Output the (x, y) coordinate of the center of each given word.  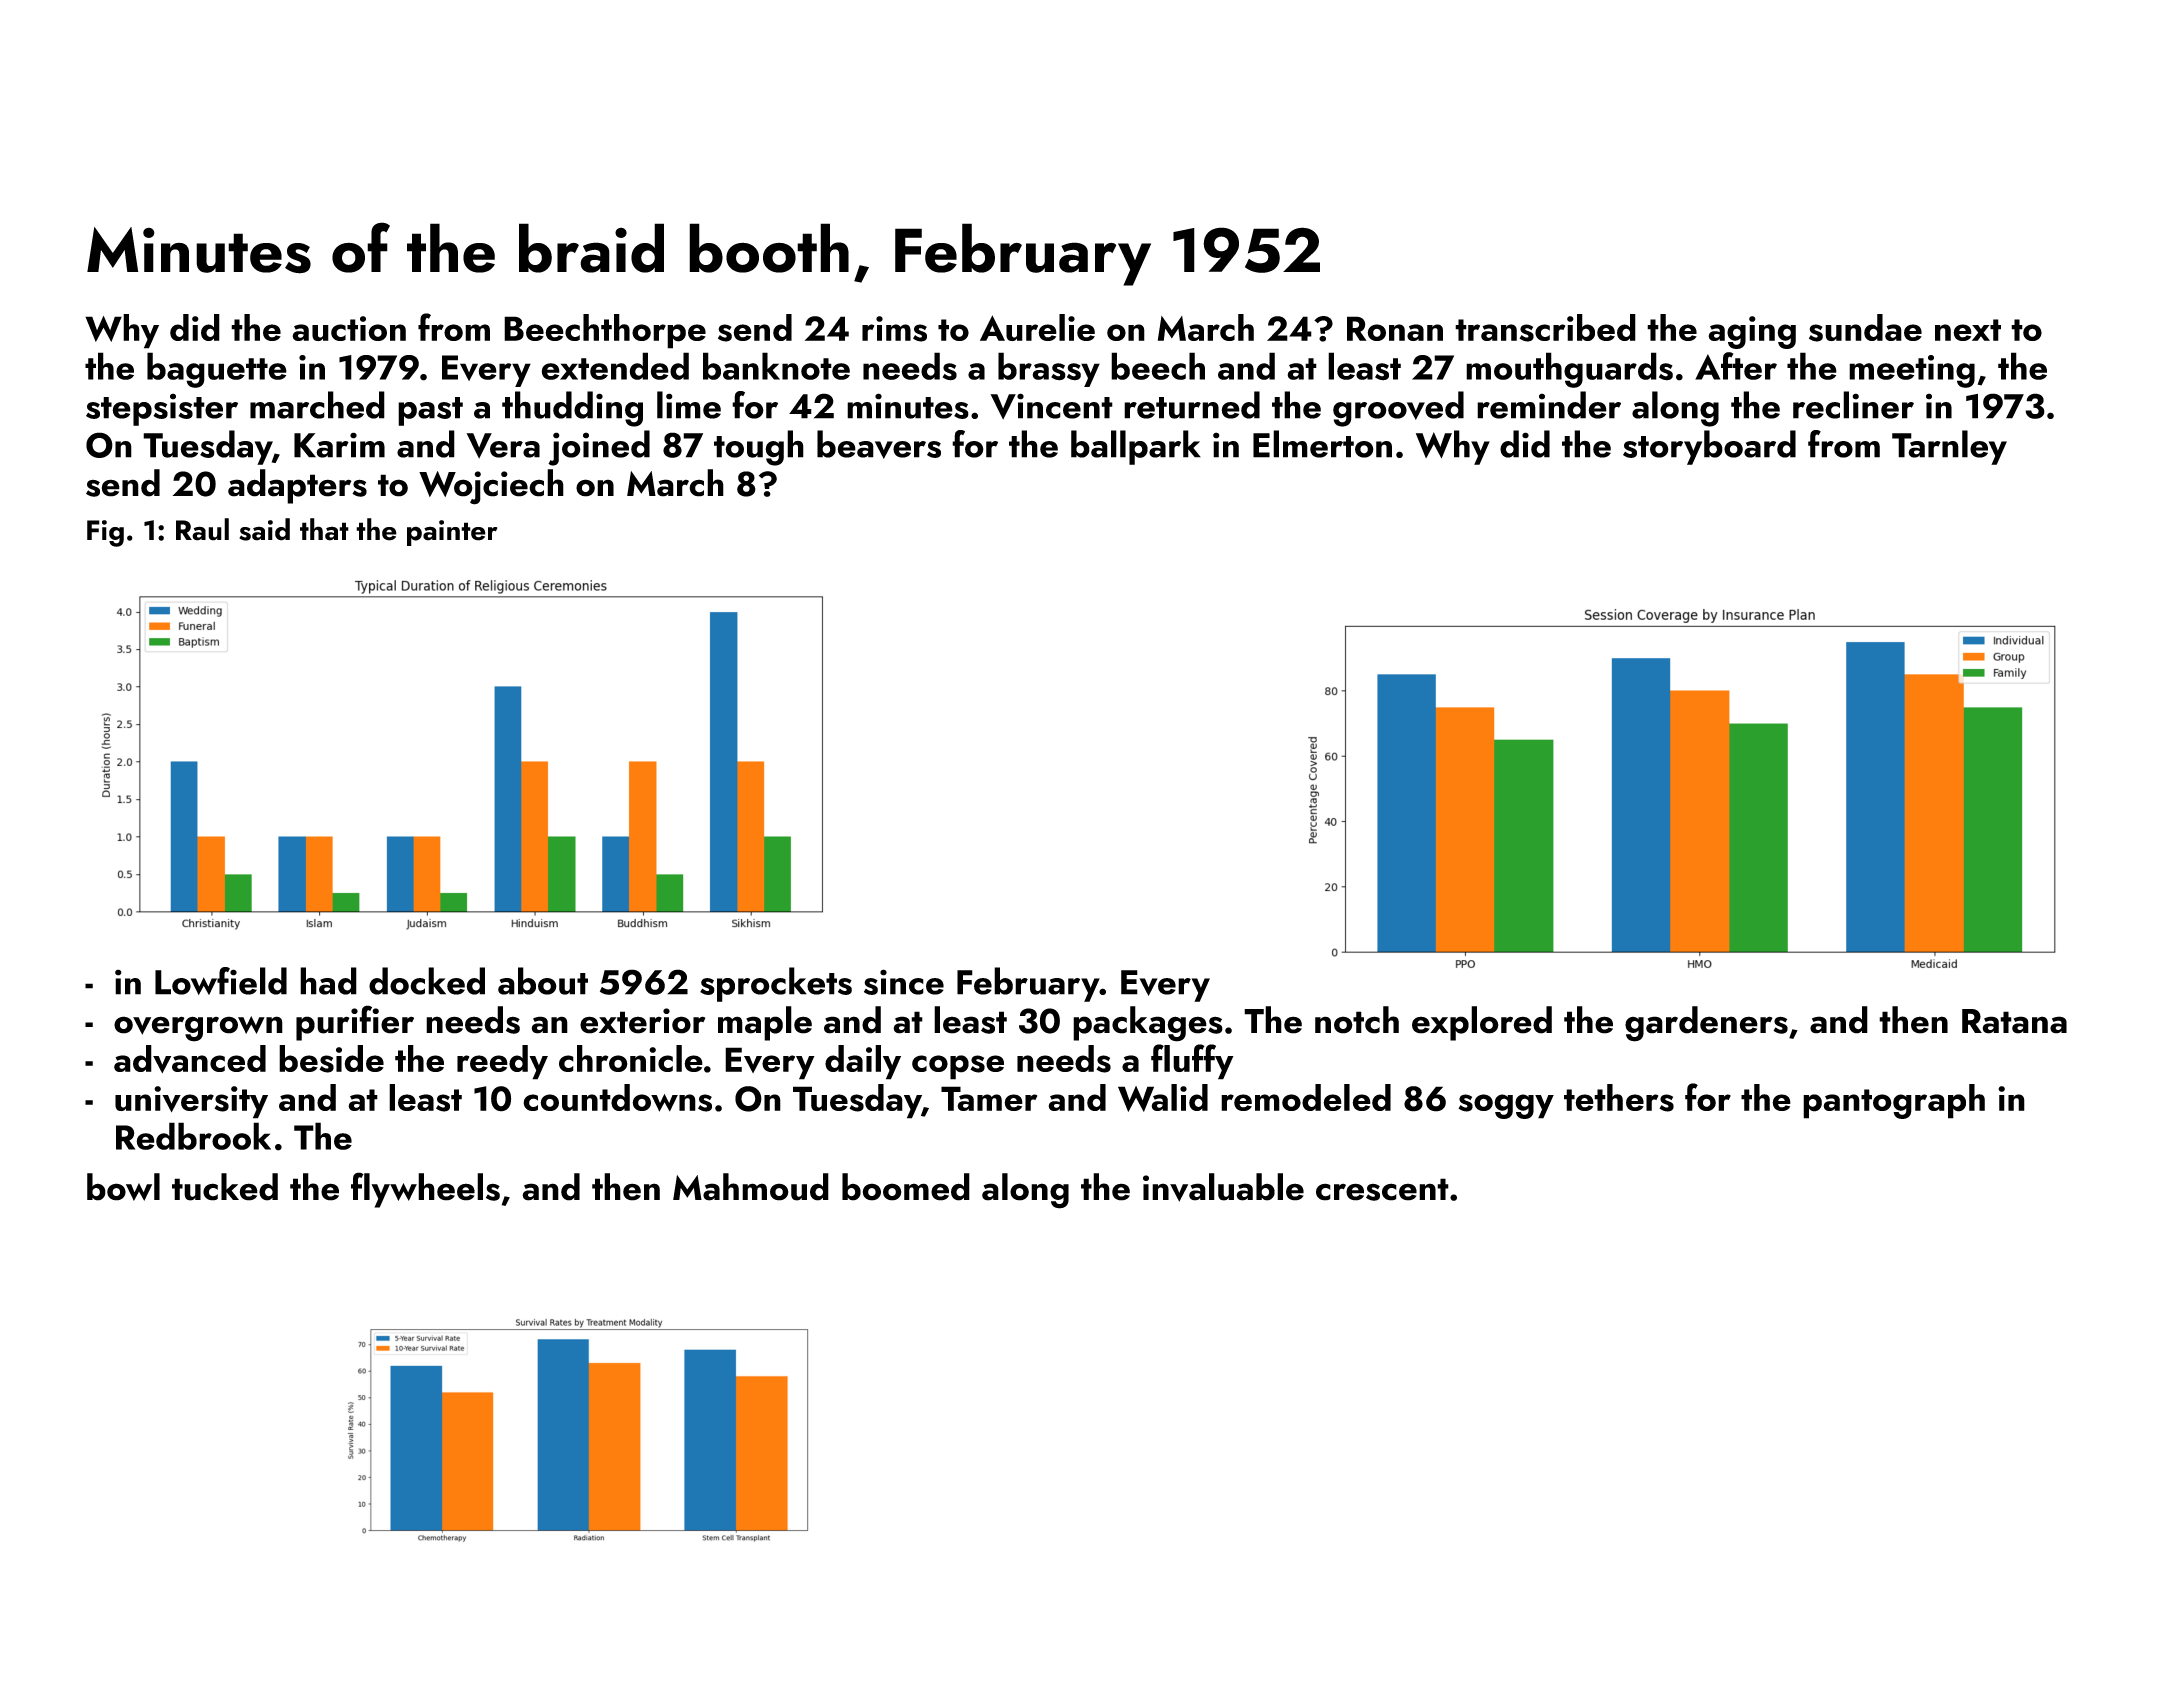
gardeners (1706, 1024)
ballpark (1136, 447)
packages (1148, 1024)
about (543, 981)
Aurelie (1037, 327)
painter (452, 533)
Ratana (2014, 1021)
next (1968, 330)
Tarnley (1949, 447)
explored (1482, 1023)
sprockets (776, 984)
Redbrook (193, 1136)
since (904, 982)
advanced (190, 1059)
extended (615, 366)
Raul (202, 529)
